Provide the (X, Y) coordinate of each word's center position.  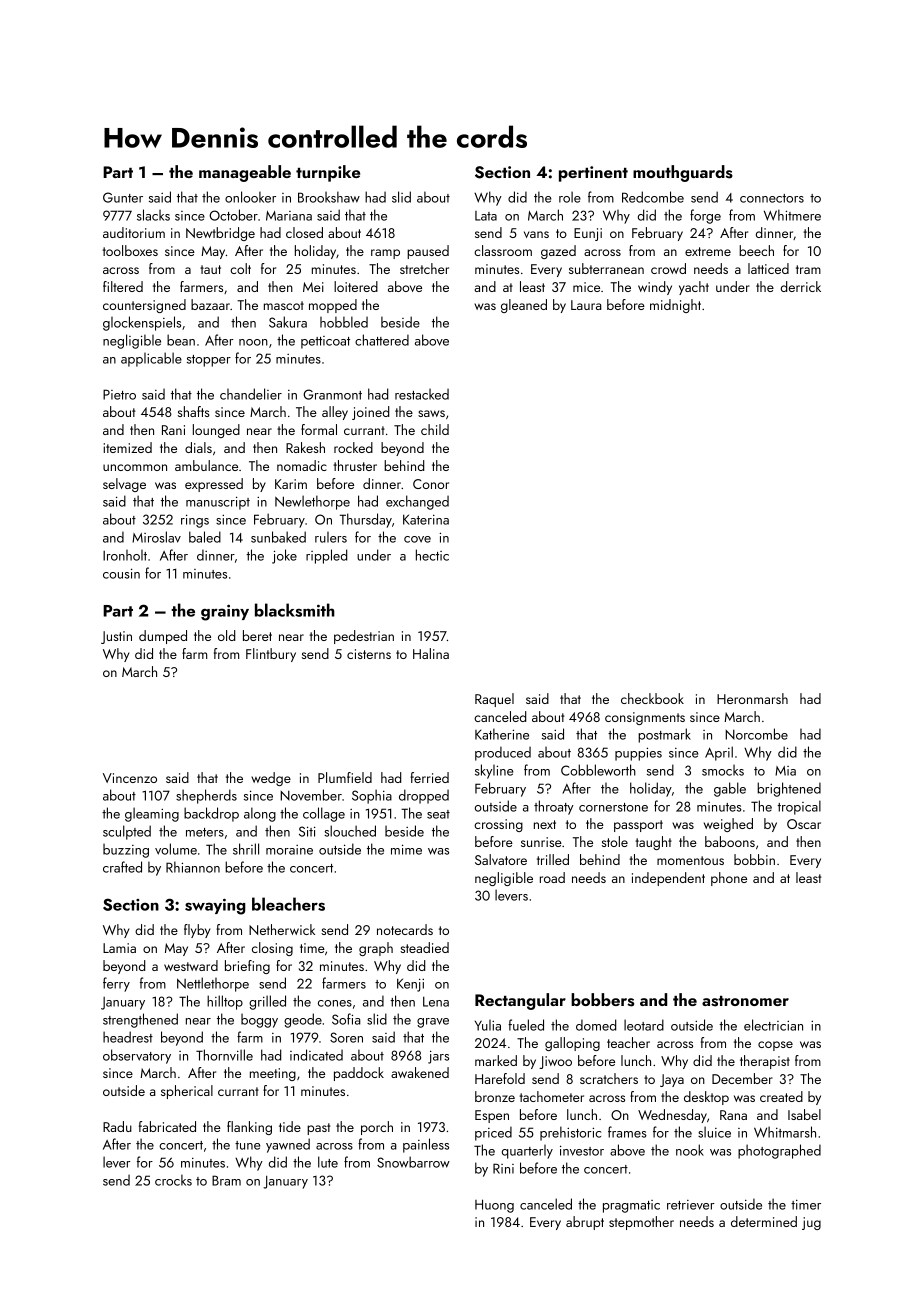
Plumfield (345, 777)
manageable (245, 173)
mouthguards (683, 173)
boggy (259, 1021)
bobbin (754, 859)
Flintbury (271, 655)
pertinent (593, 174)
